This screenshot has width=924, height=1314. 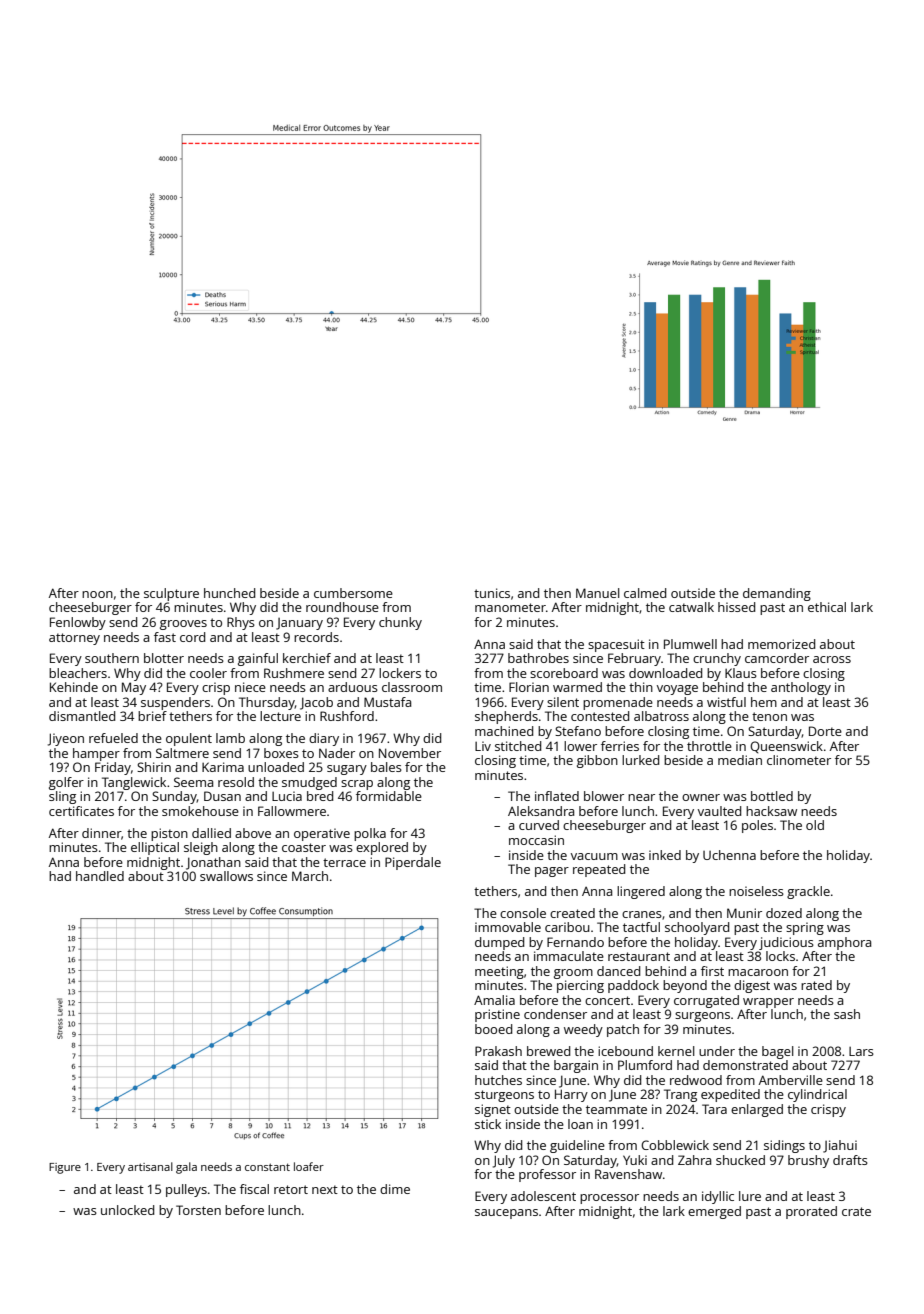 What do you see at coordinates (499, 943) in the screenshot?
I see `dumped` at bounding box center [499, 943].
